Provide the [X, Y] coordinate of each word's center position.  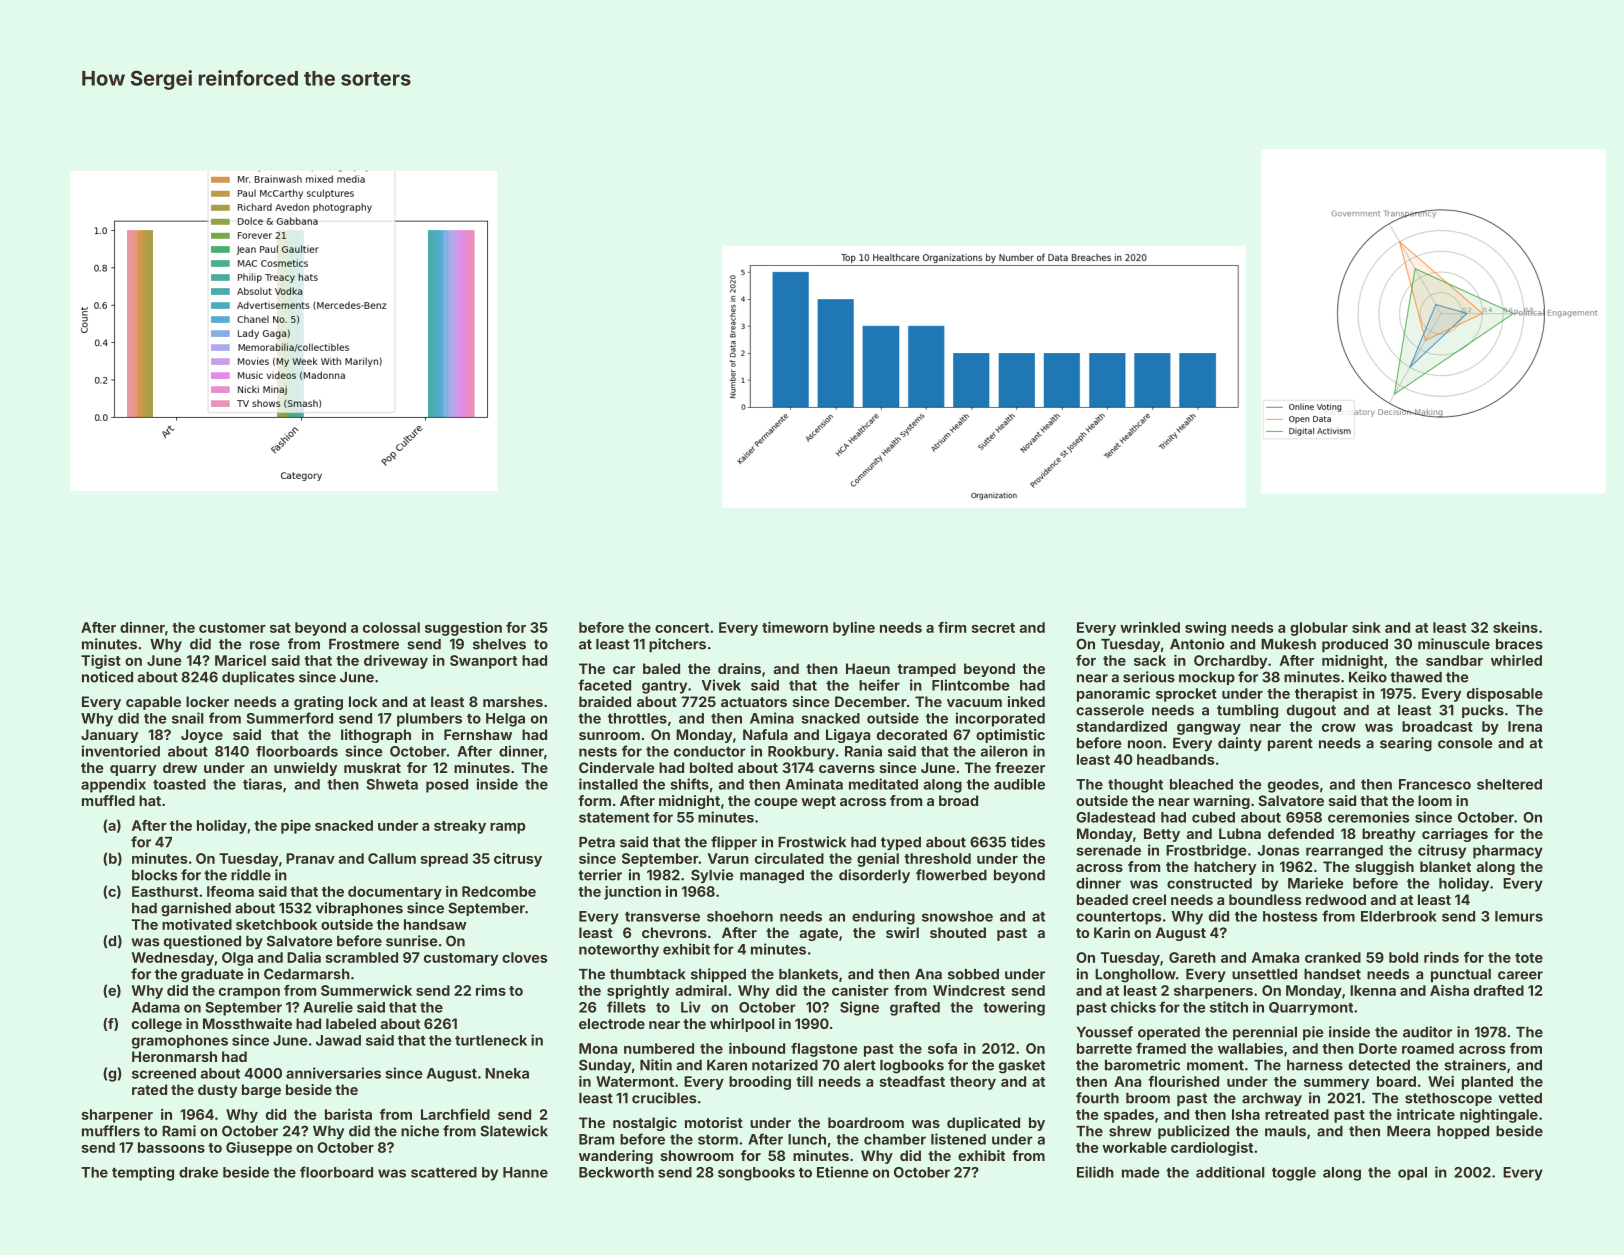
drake [198, 1172]
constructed [1209, 883]
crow [1339, 728]
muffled [108, 800]
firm [952, 627]
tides [1028, 842]
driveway [396, 662]
